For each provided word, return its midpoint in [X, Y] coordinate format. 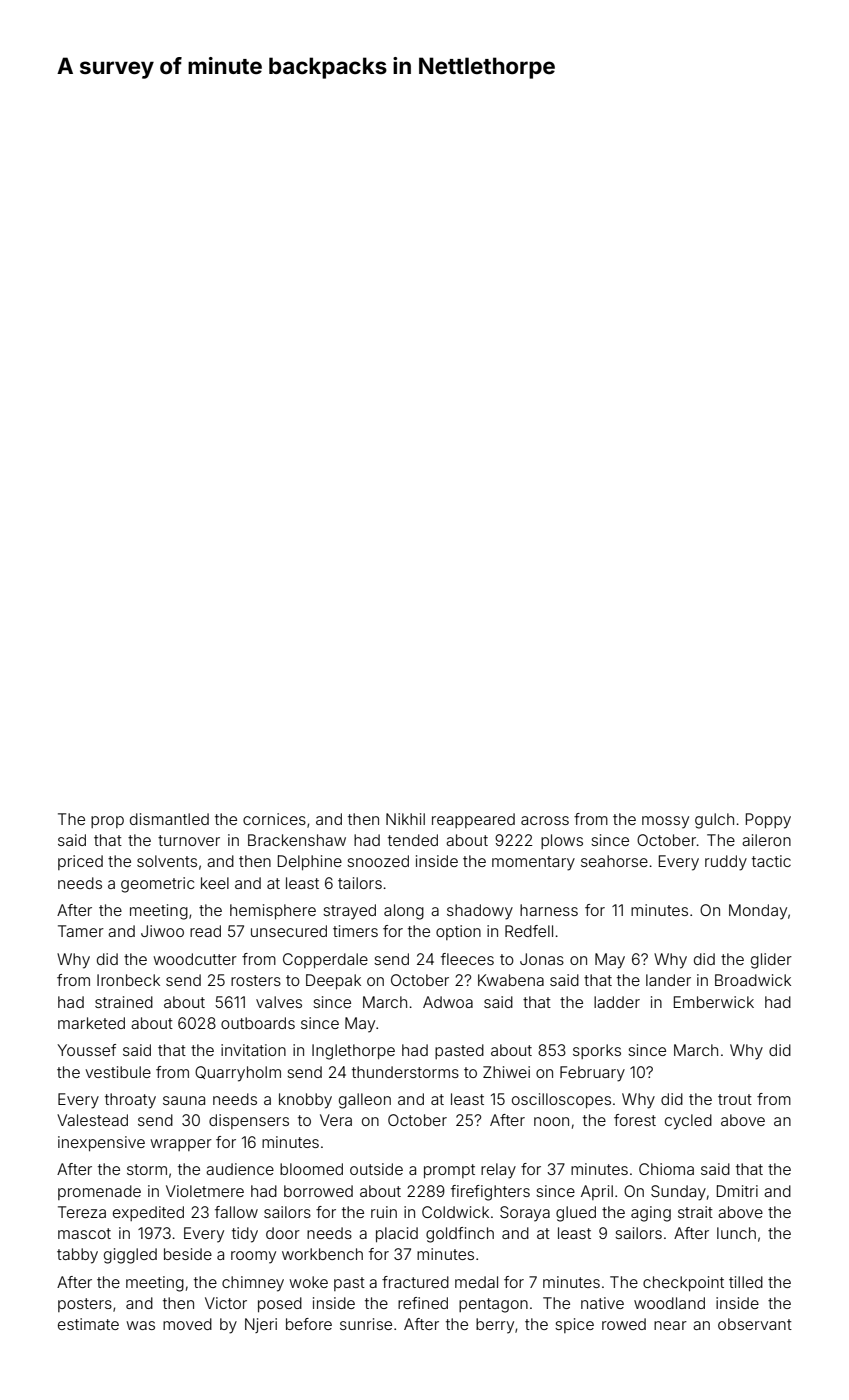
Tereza [82, 1212]
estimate [88, 1324]
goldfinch [460, 1235]
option [458, 932]
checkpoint [683, 1283]
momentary [533, 863]
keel [215, 883]
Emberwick [714, 1002]
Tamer [81, 931]
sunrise [366, 1324]
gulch [714, 821]
